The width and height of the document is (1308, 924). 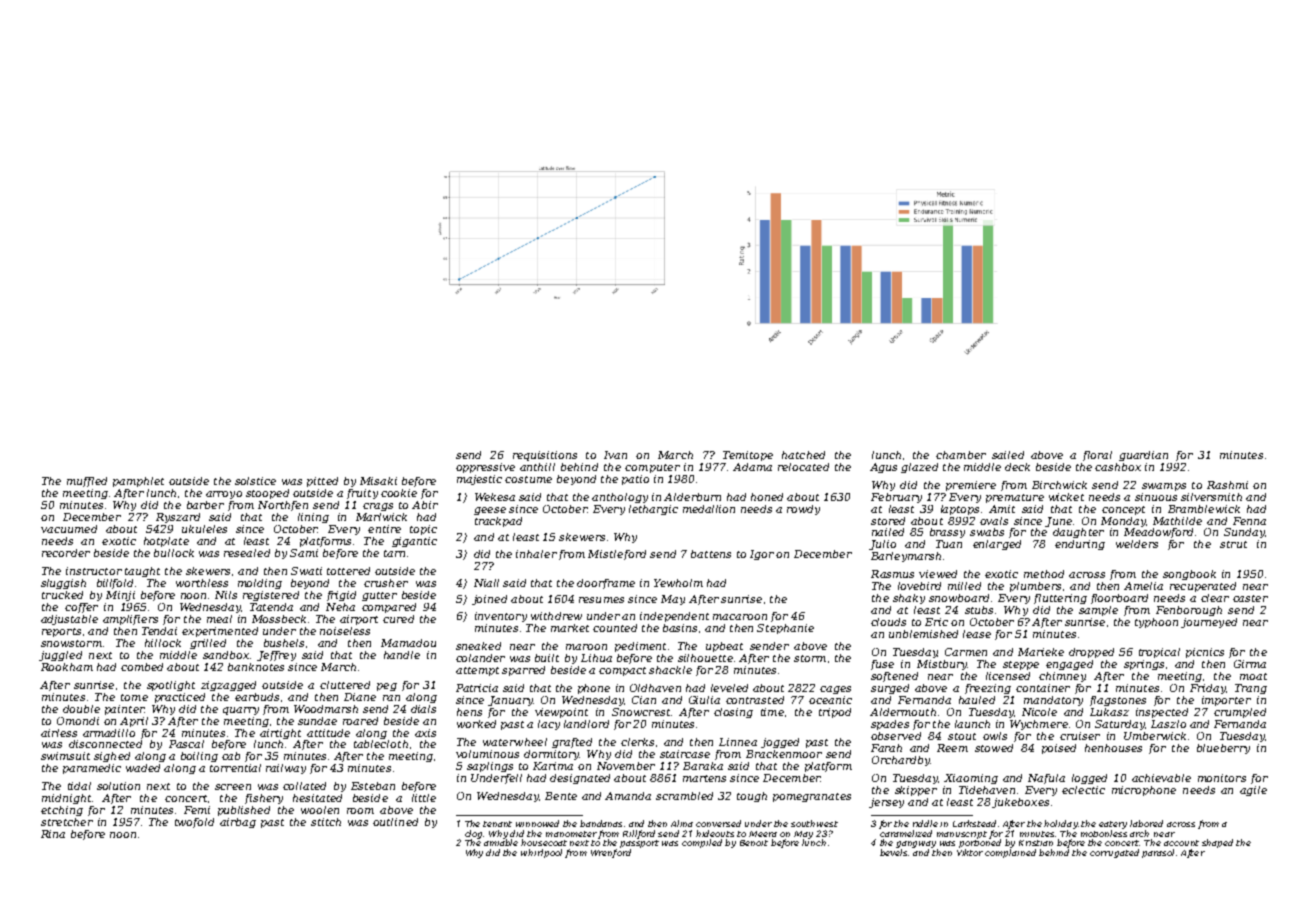 What do you see at coordinates (601, 823) in the document?
I see `bandanas` at bounding box center [601, 823].
